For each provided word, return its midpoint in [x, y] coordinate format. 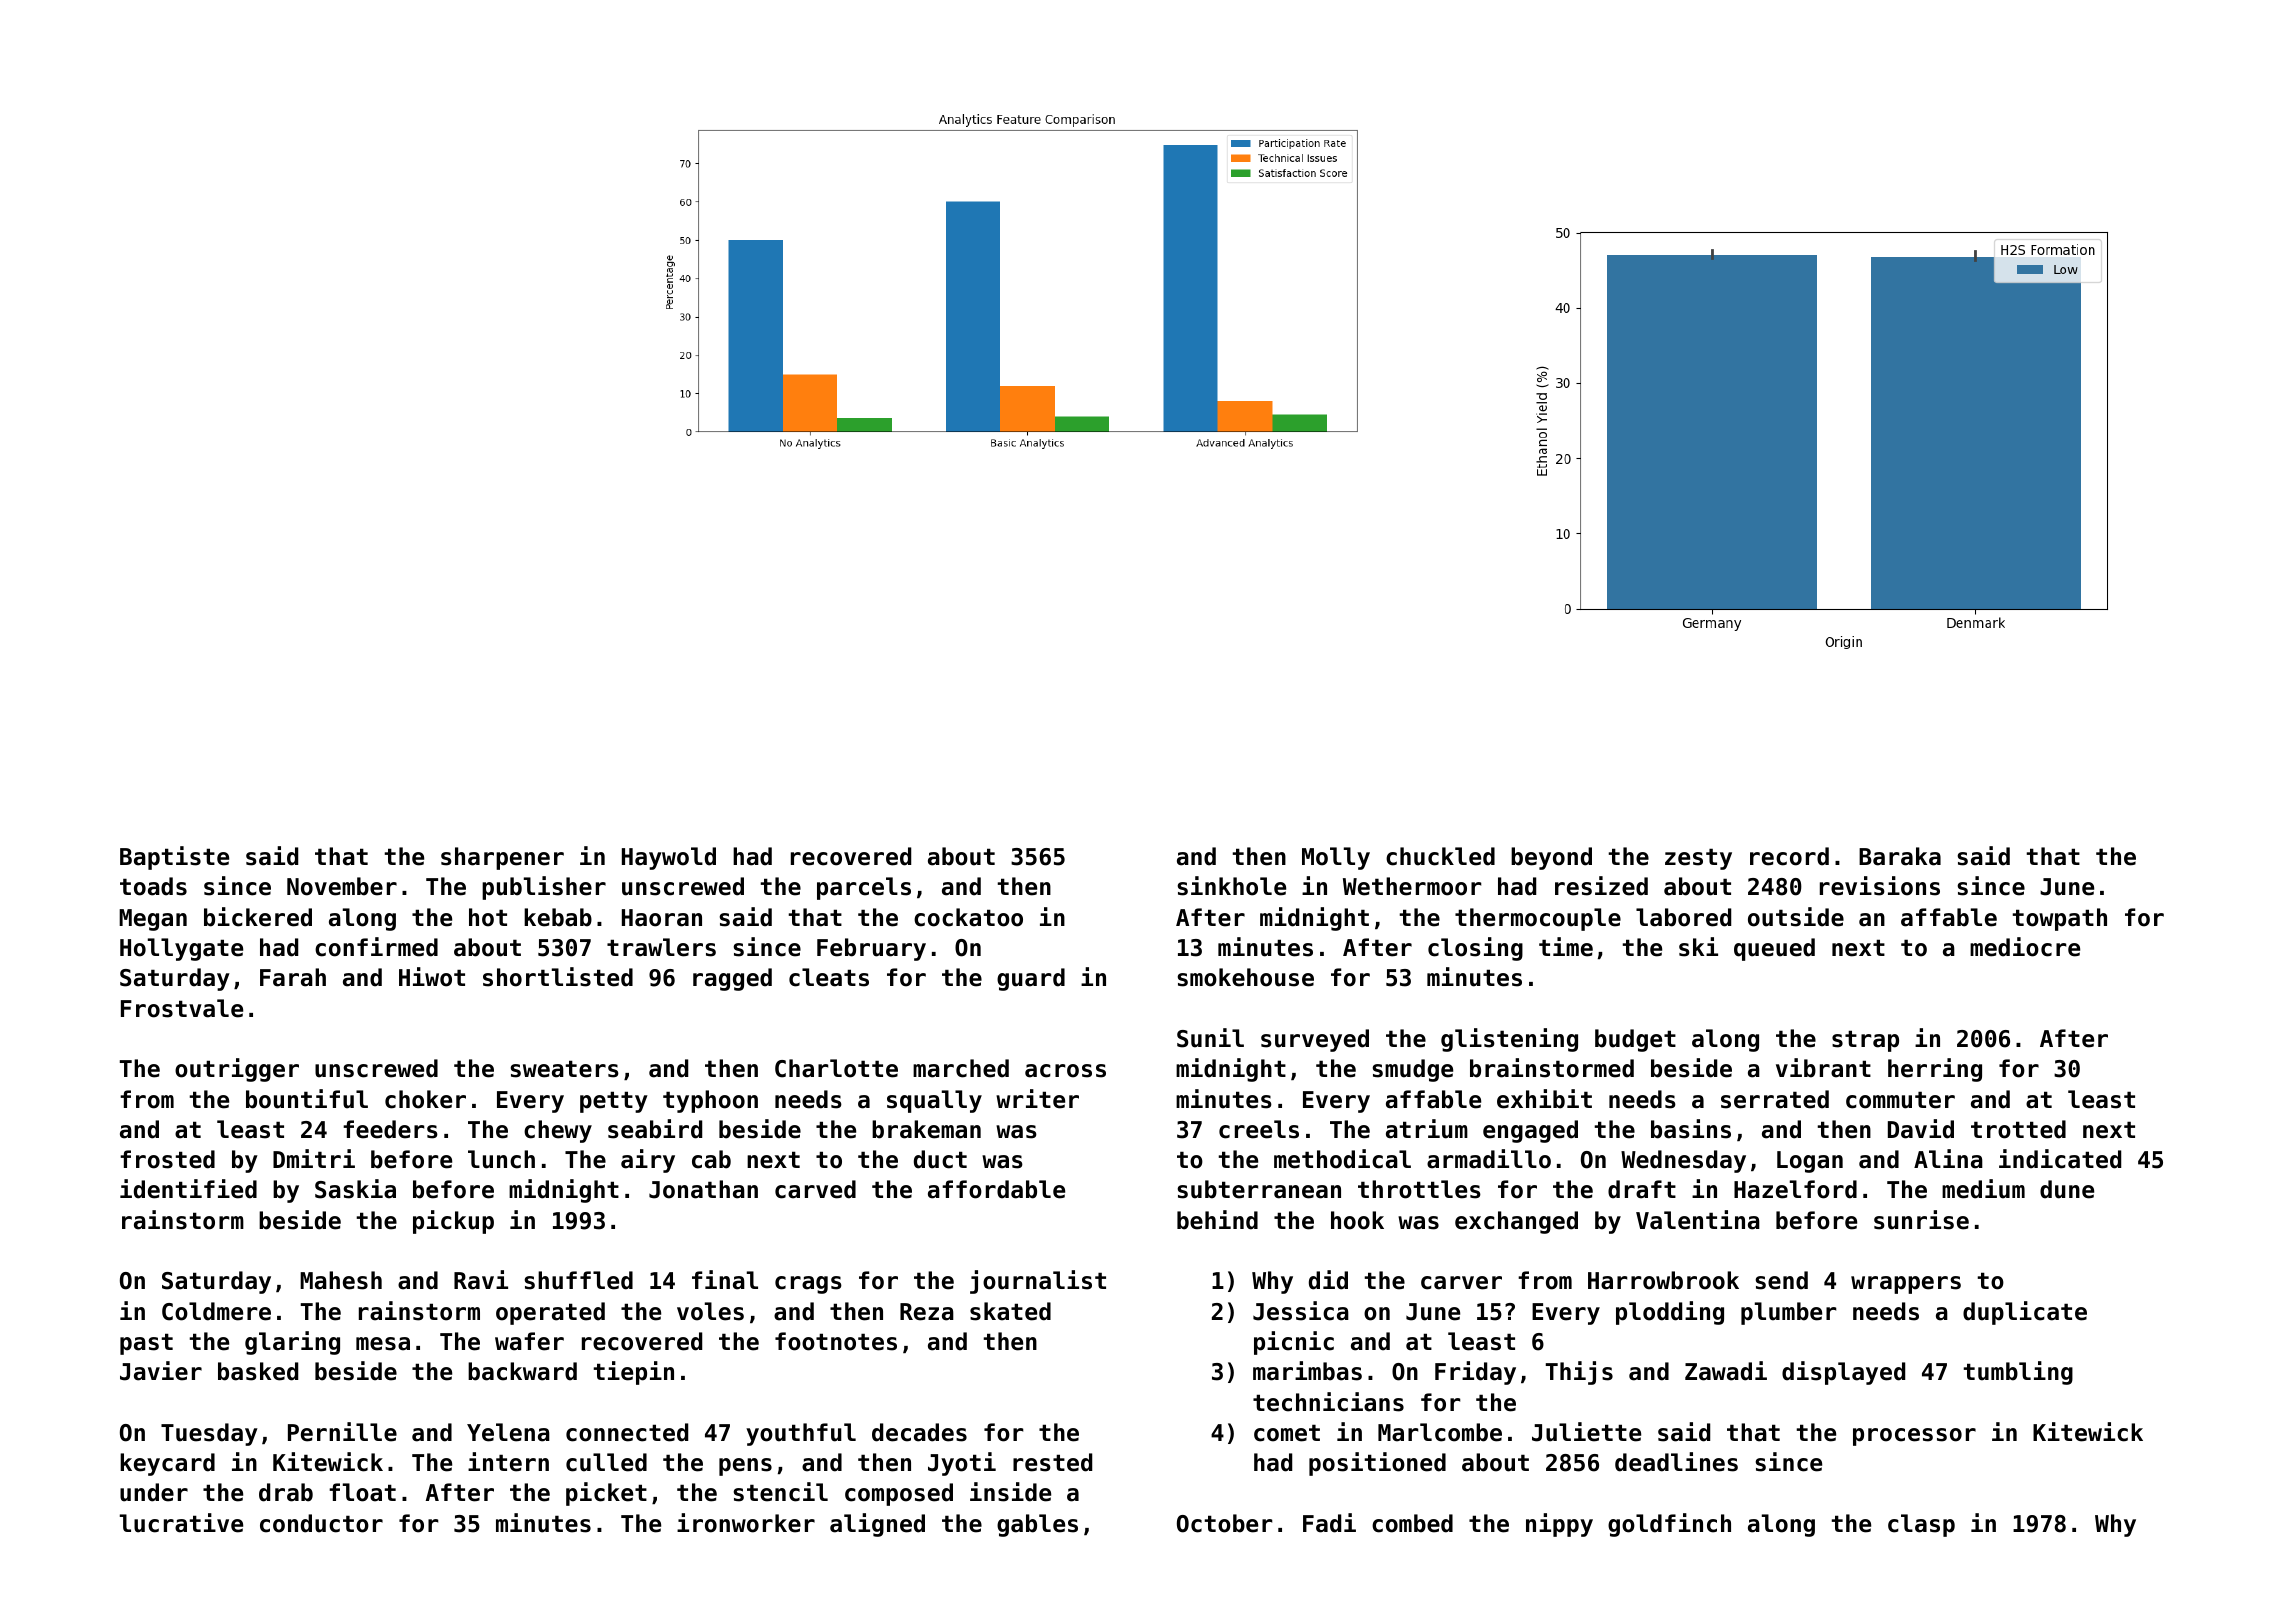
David [1921, 1129]
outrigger [237, 1070]
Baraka [1900, 856]
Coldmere [216, 1311]
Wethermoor [1412, 886]
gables [1037, 1525]
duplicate [2025, 1313]
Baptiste [174, 858]
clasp [1921, 1525]
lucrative [181, 1523]
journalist [1038, 1282]
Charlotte [836, 1068]
